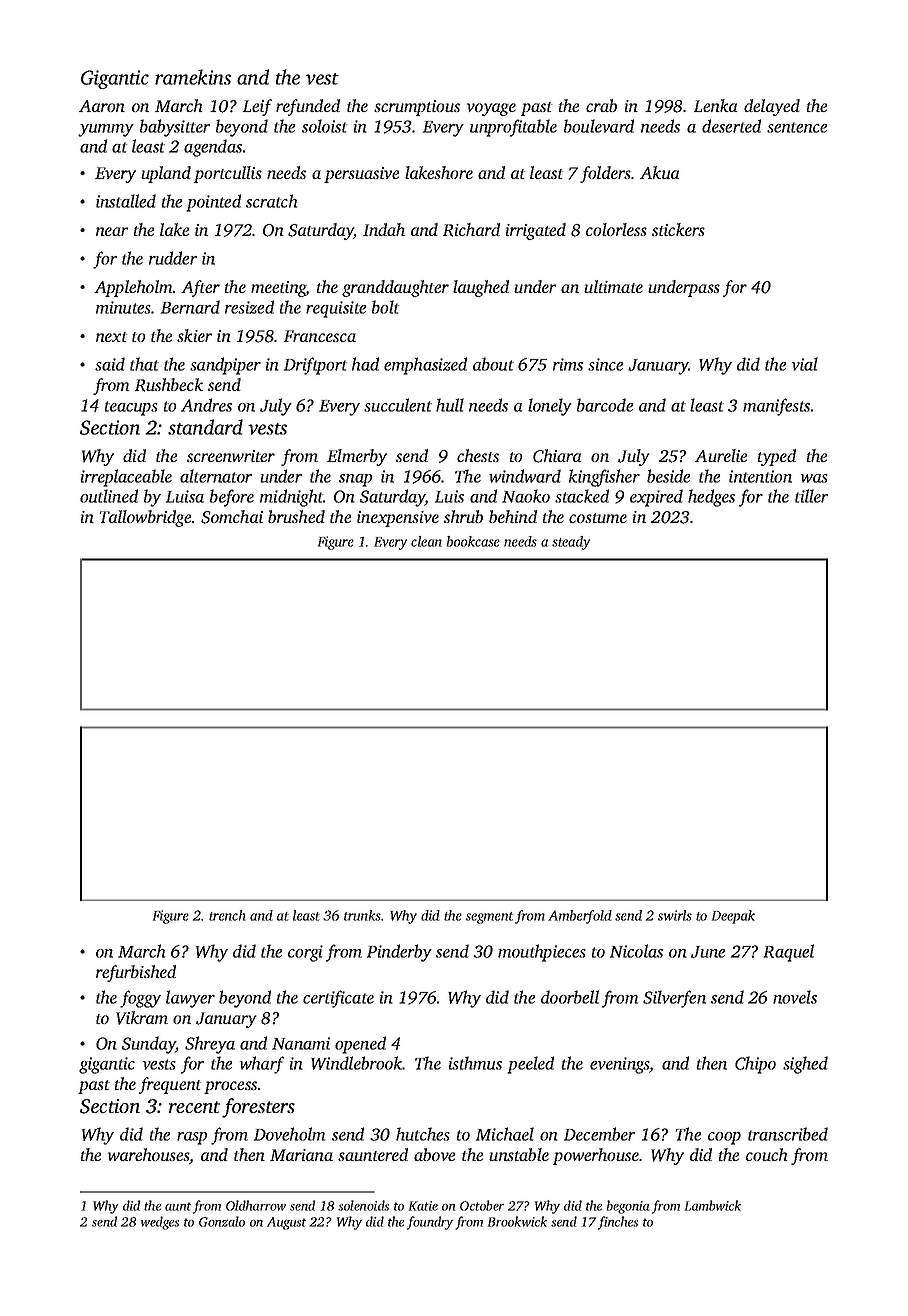 This document has width=908, height=1316. Describe the element at coordinates (678, 229) in the document. I see `stickers` at that location.
